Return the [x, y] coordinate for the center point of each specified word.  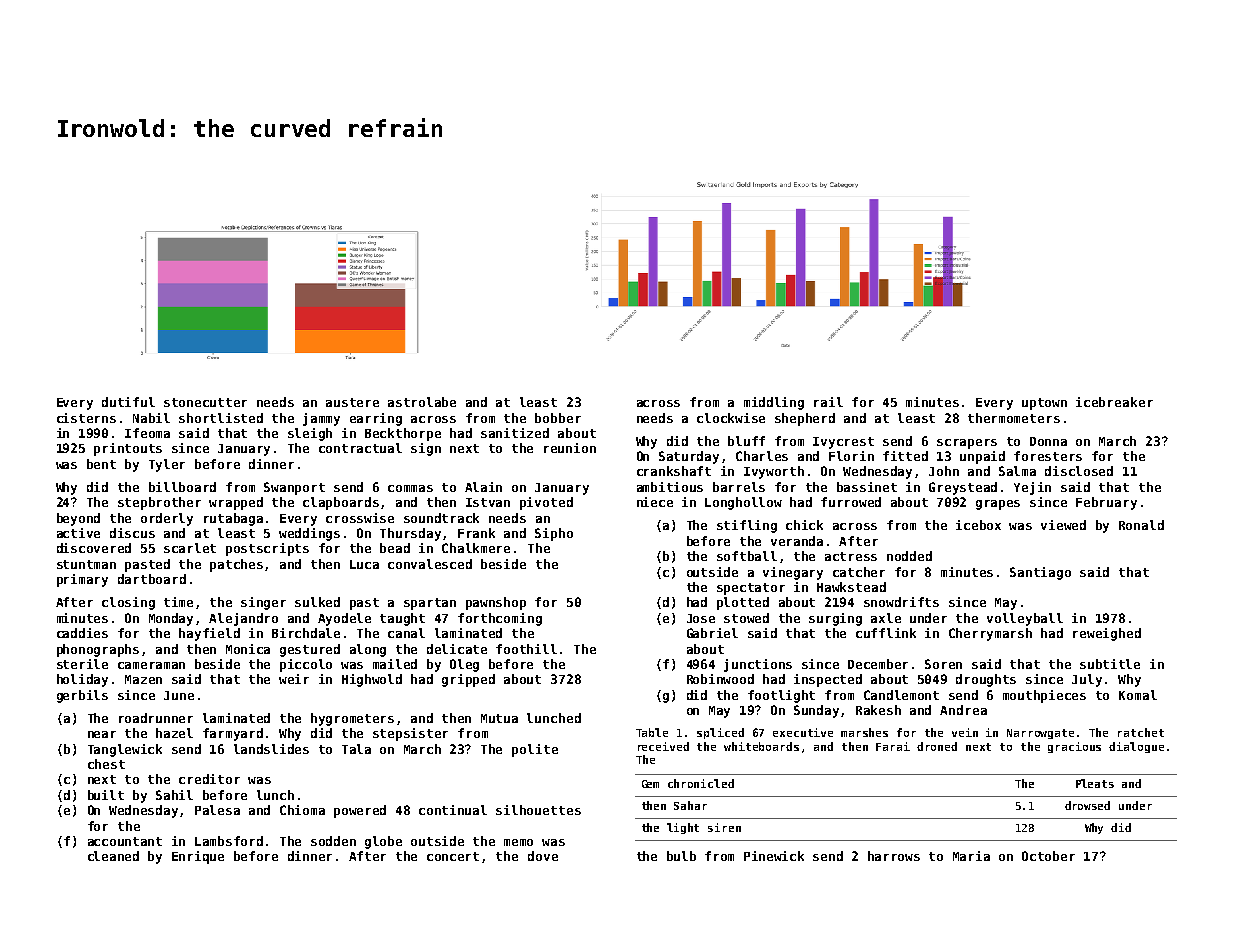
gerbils [82, 696]
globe [383, 842]
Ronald [1141, 525]
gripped [468, 680]
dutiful [128, 402]
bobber [558, 418]
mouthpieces [1044, 696]
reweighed [1107, 634]
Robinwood [720, 679]
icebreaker [1114, 402]
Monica [248, 649]
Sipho [554, 534]
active [78, 533]
